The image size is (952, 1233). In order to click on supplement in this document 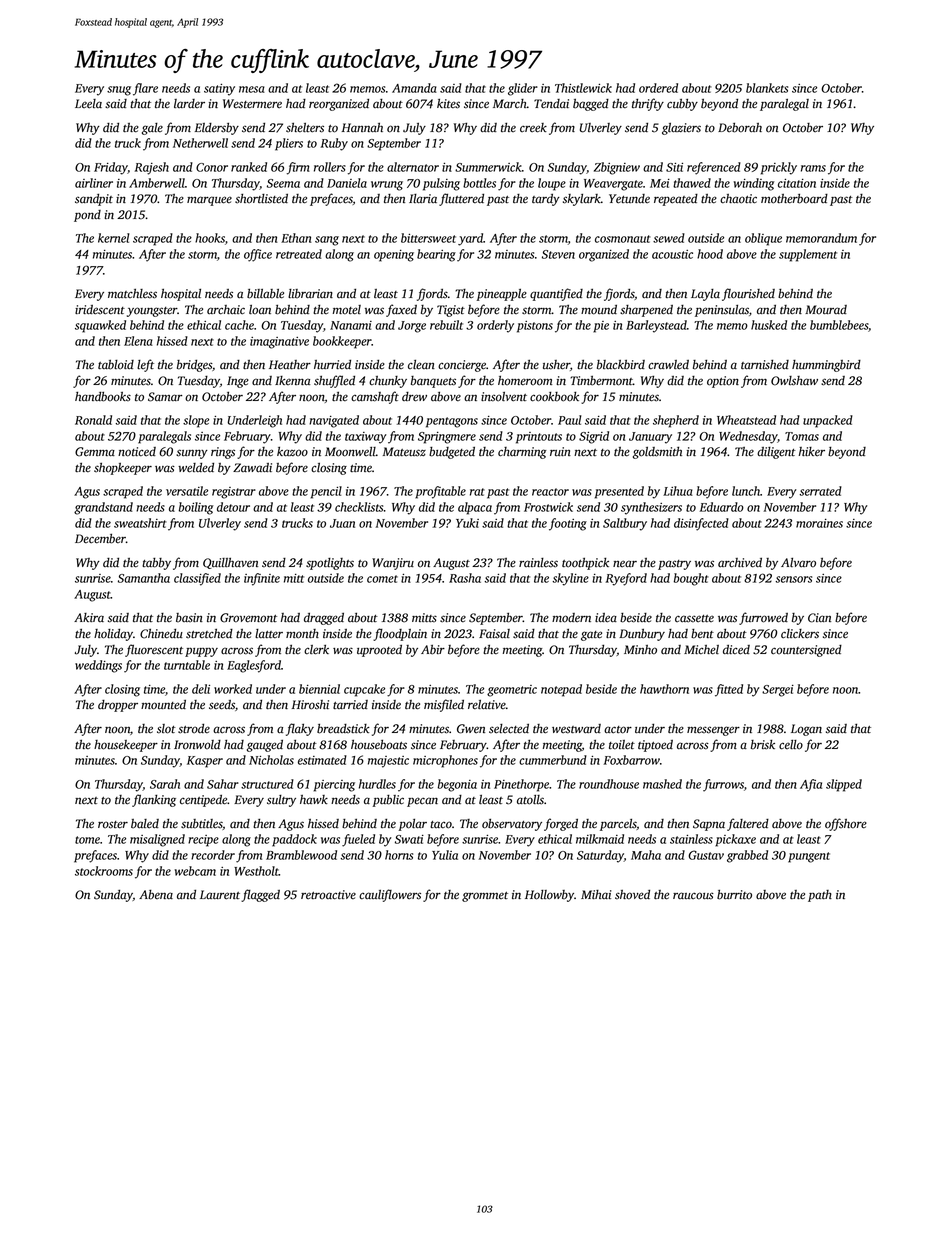, I will do `click(808, 255)`.
